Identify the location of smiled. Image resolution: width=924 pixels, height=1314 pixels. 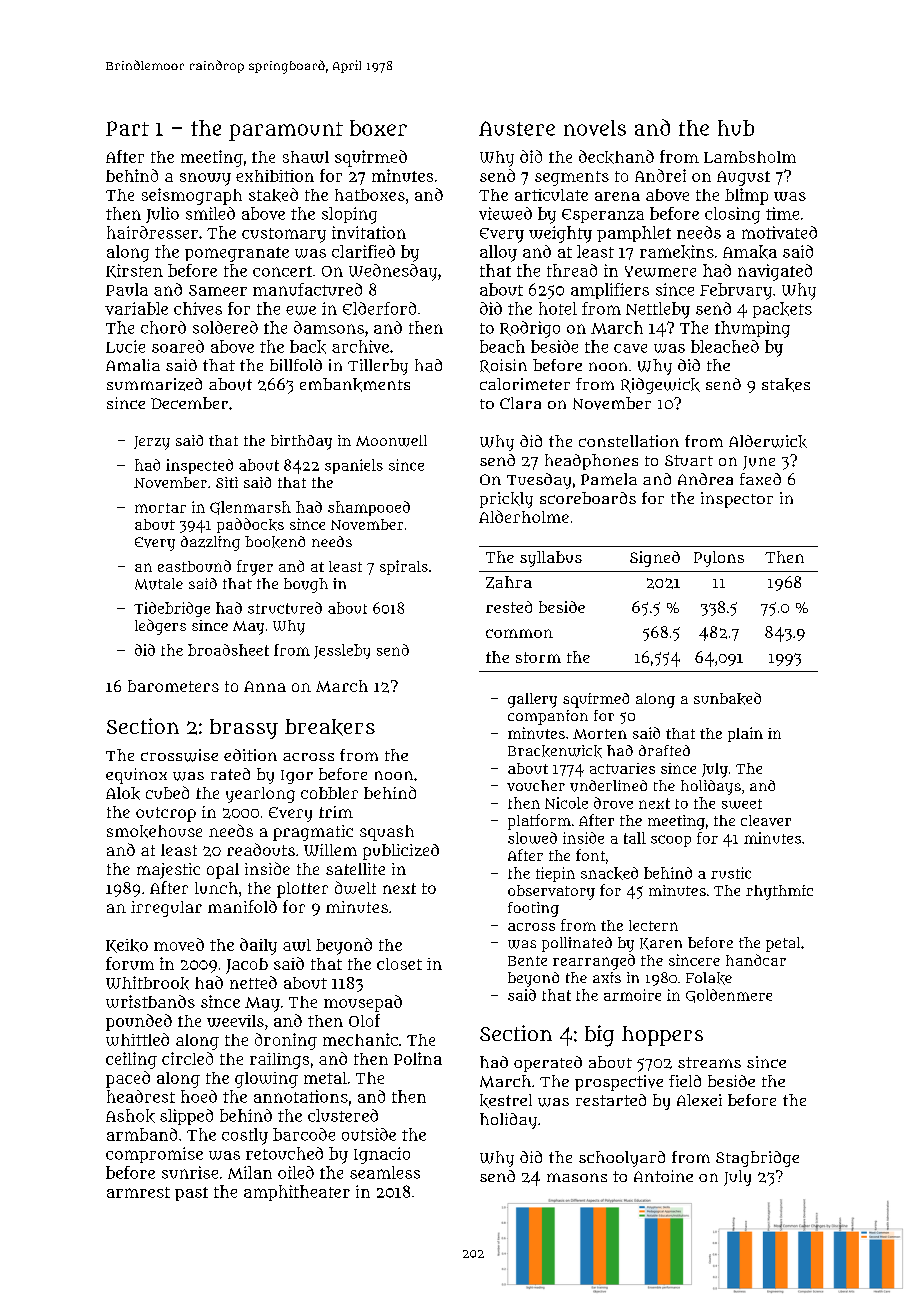
(210, 213).
